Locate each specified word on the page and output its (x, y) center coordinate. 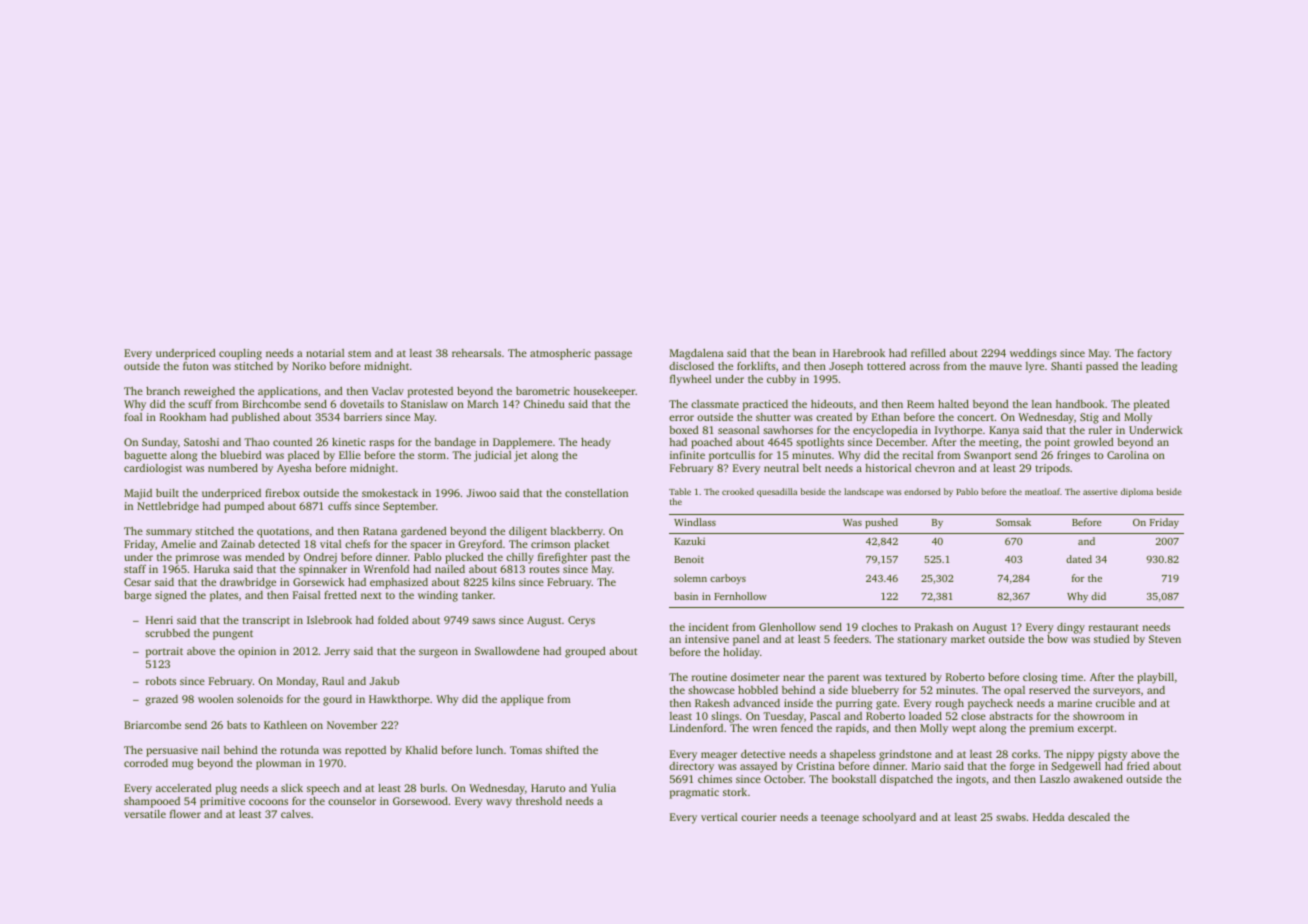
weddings (1033, 354)
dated (1079, 559)
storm (432, 455)
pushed (881, 523)
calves (296, 814)
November (352, 725)
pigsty (1113, 755)
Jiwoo (481, 493)
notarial (325, 353)
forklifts (756, 366)
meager (719, 756)
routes (544, 569)
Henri (159, 620)
